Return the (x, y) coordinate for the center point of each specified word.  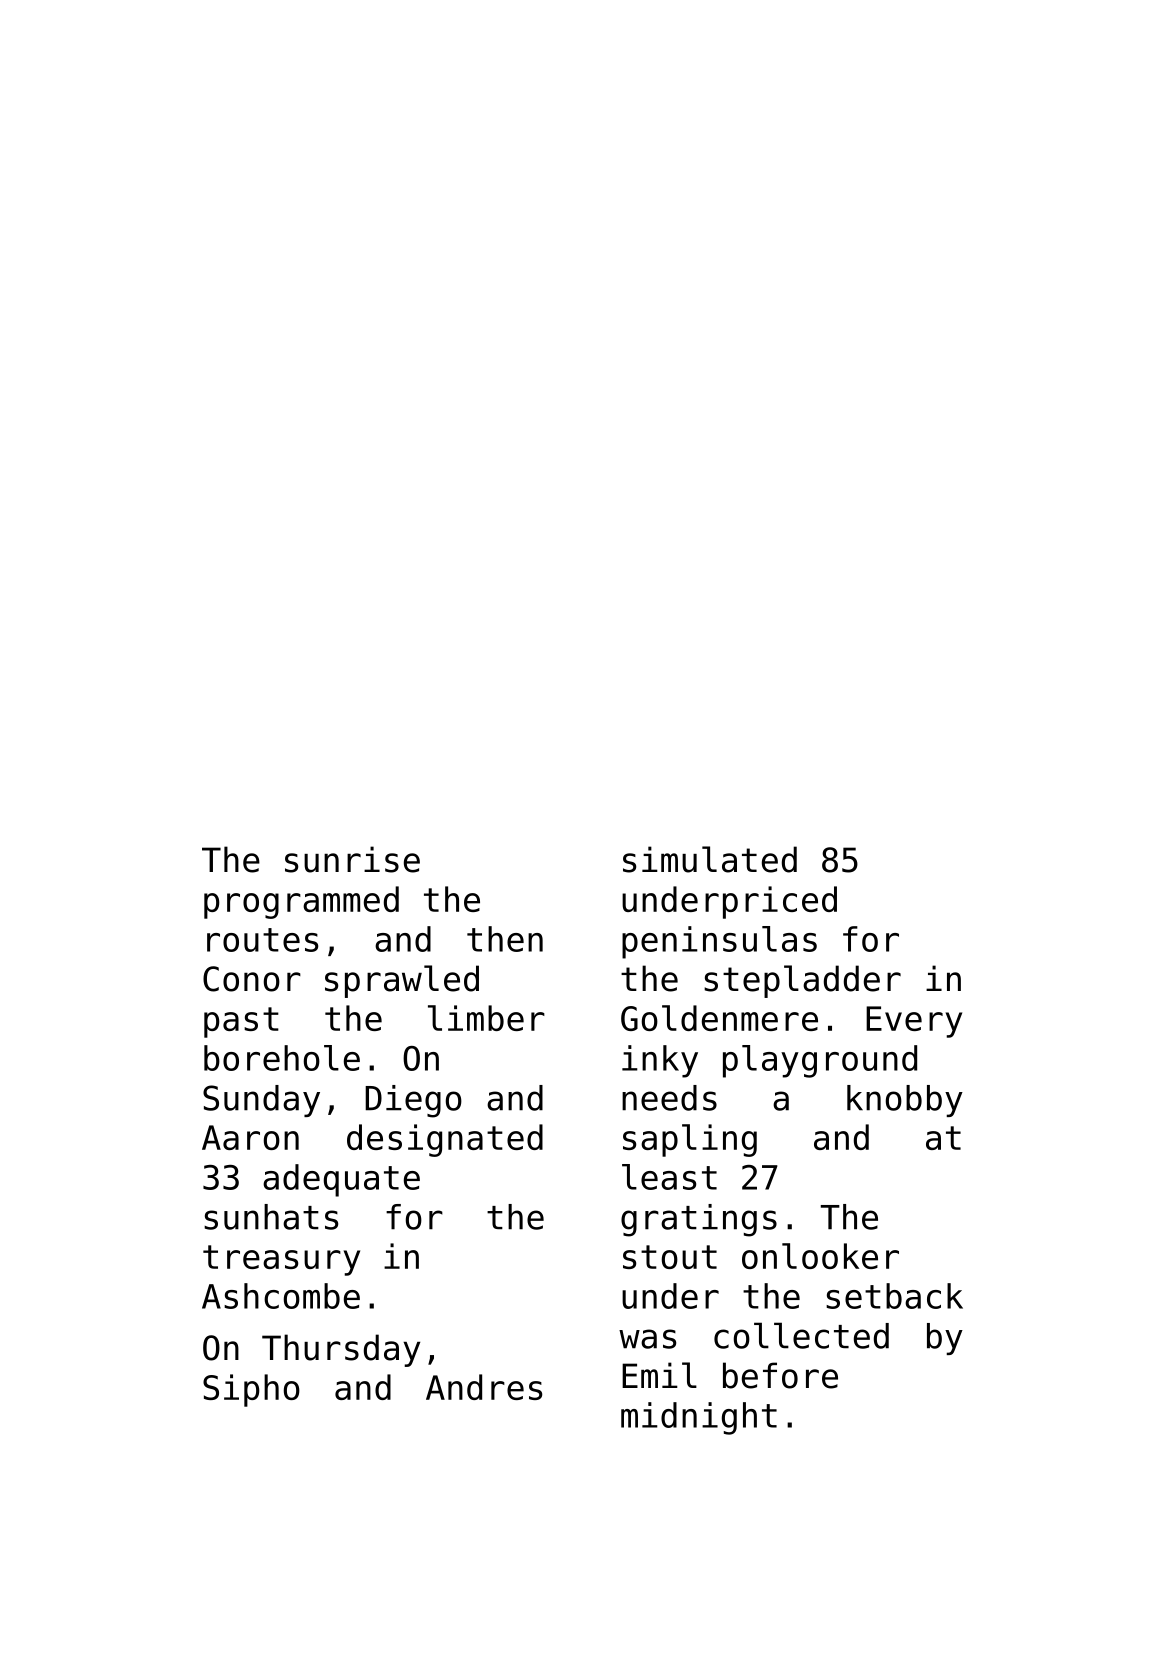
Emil (659, 1375)
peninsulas (719, 942)
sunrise (352, 859)
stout (670, 1257)
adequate (341, 1180)
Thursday (341, 1350)
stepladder (802, 981)
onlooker (820, 1256)
